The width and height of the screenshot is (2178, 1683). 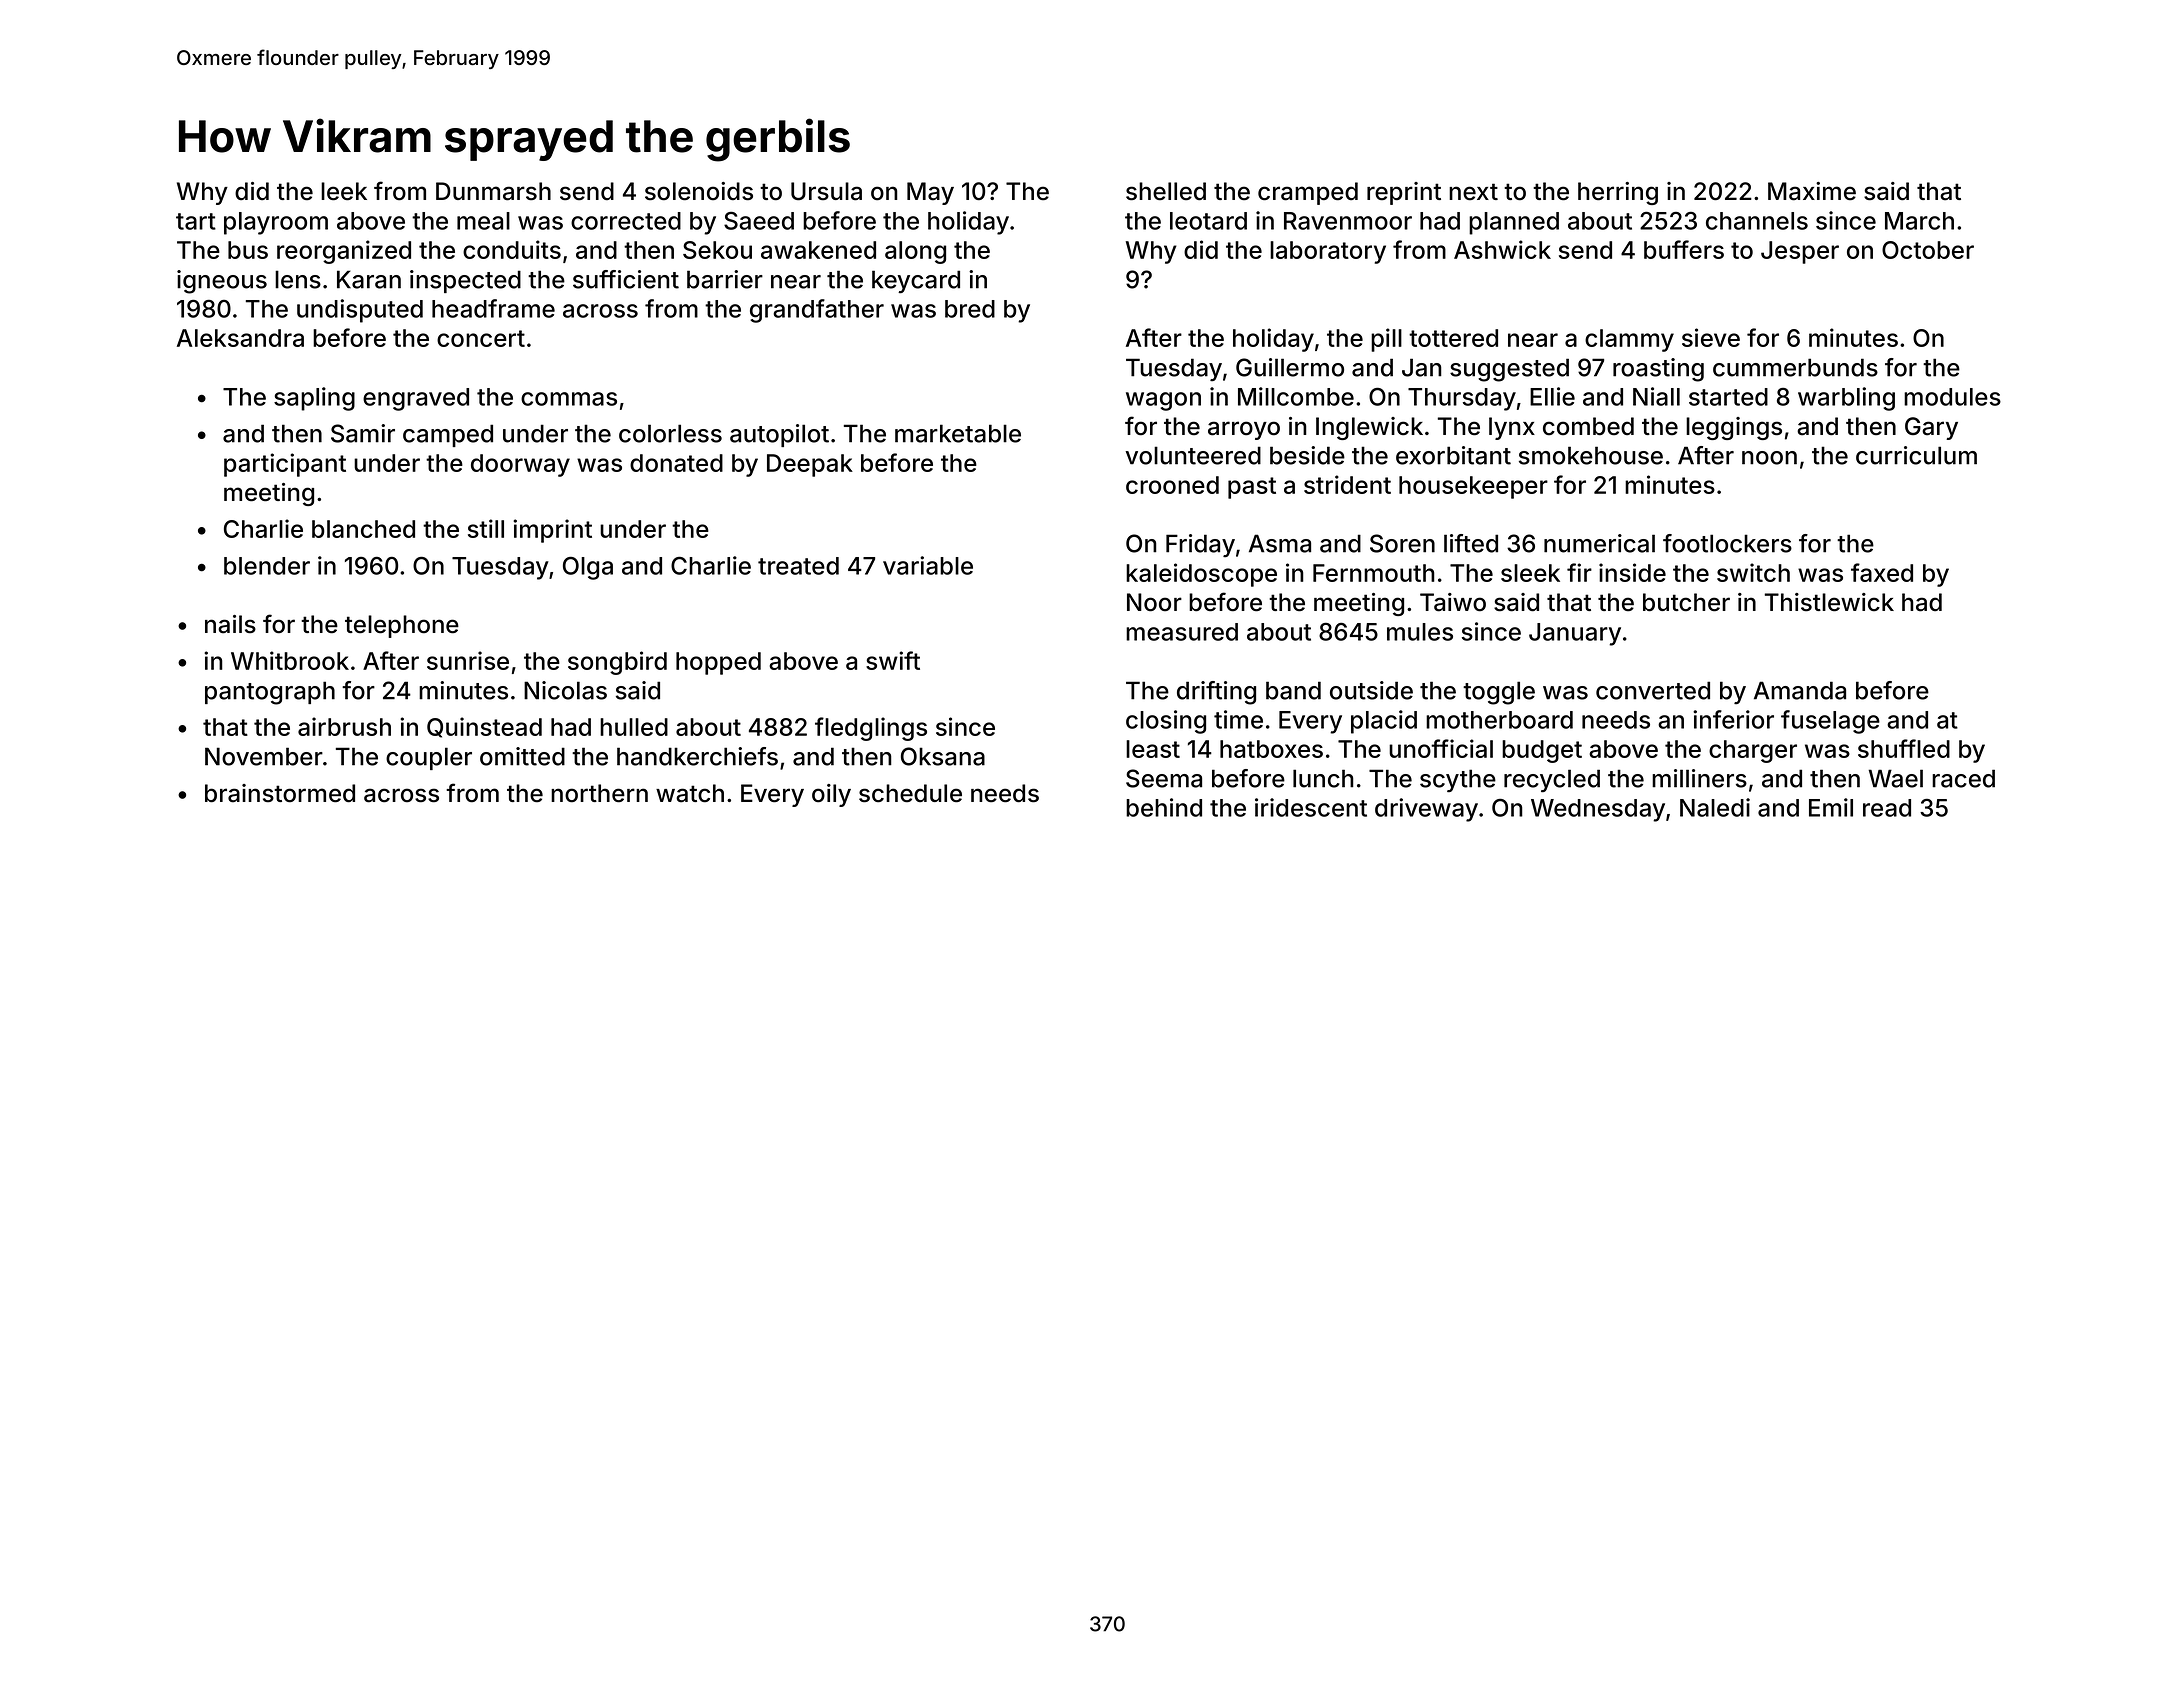 What do you see at coordinates (416, 399) in the screenshot?
I see `engraved` at bounding box center [416, 399].
